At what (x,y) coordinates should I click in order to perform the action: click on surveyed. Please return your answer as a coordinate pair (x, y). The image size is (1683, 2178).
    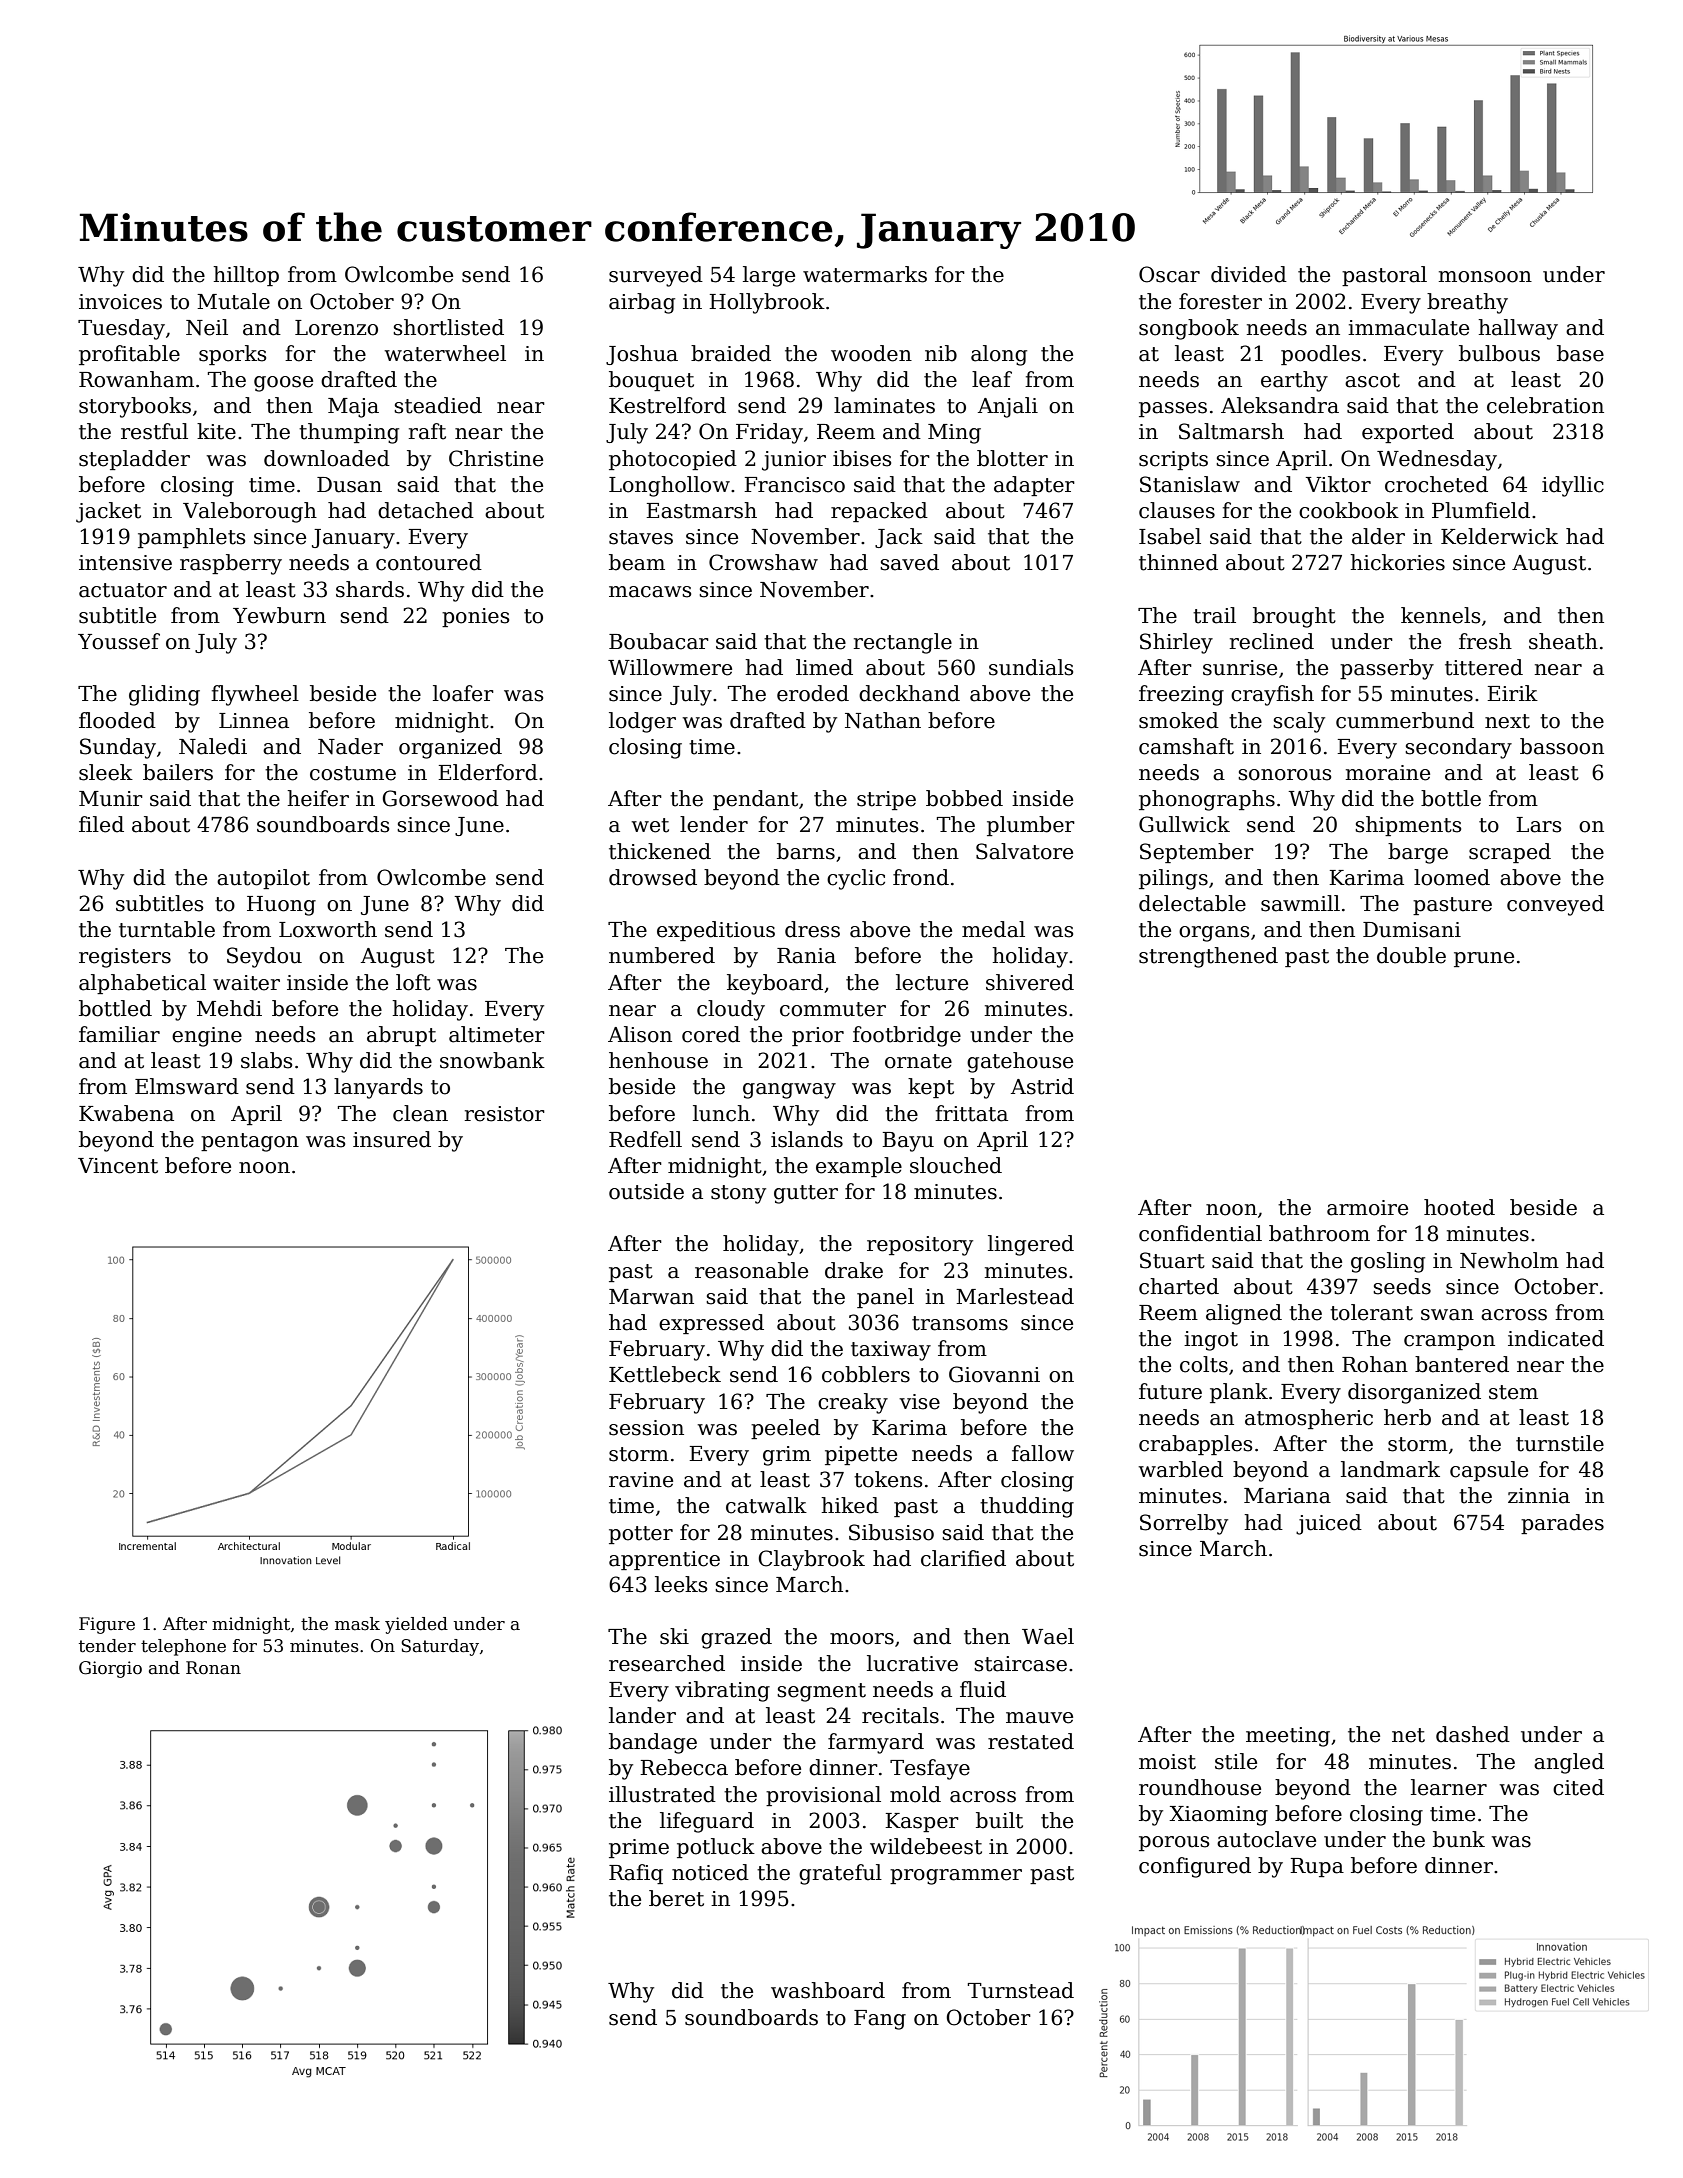
    Looking at the image, I should click on (656, 276).
